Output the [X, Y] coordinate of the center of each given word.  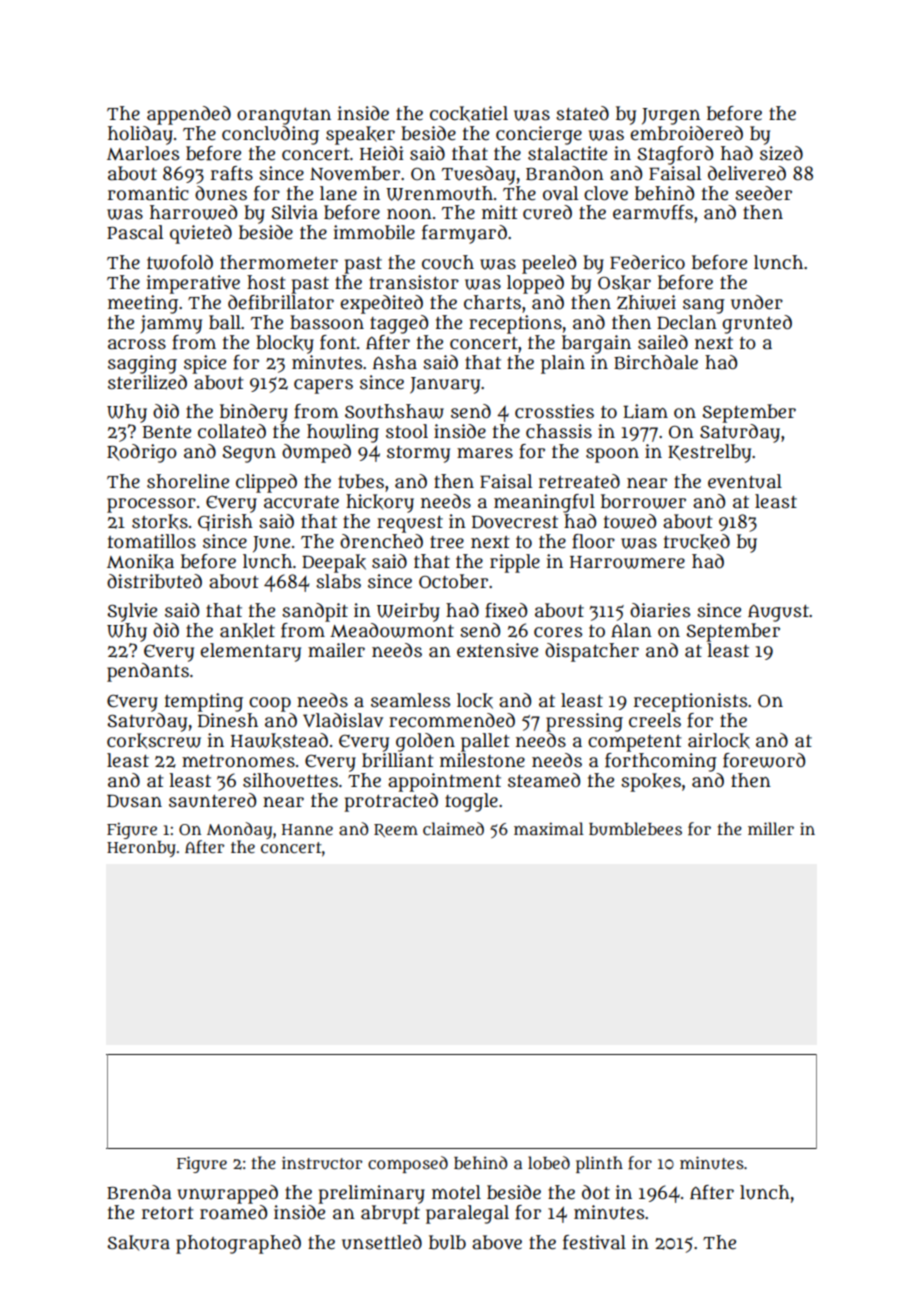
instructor [322, 1163]
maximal [549, 828]
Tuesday [478, 175]
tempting [204, 702]
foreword [764, 760]
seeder [763, 193]
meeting [143, 304]
